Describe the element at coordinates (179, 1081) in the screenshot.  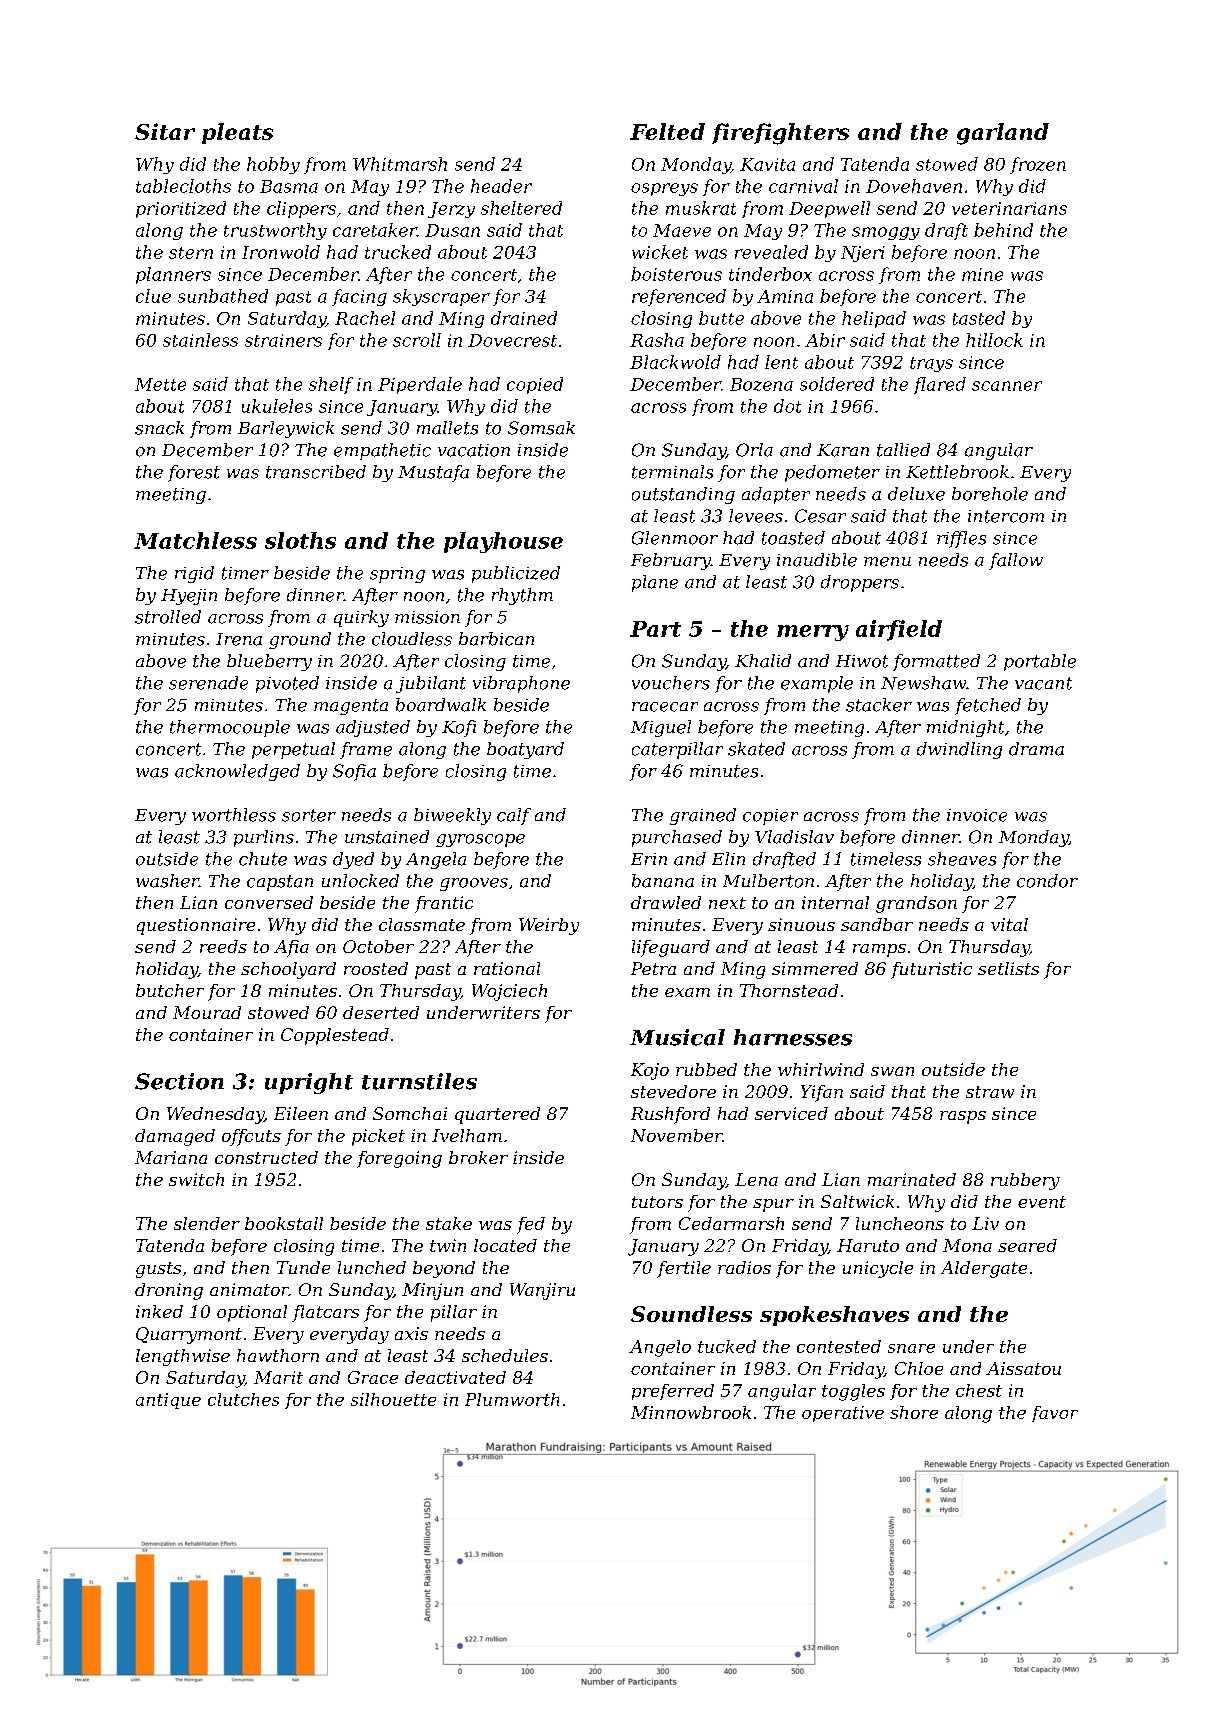
I see `Section` at that location.
